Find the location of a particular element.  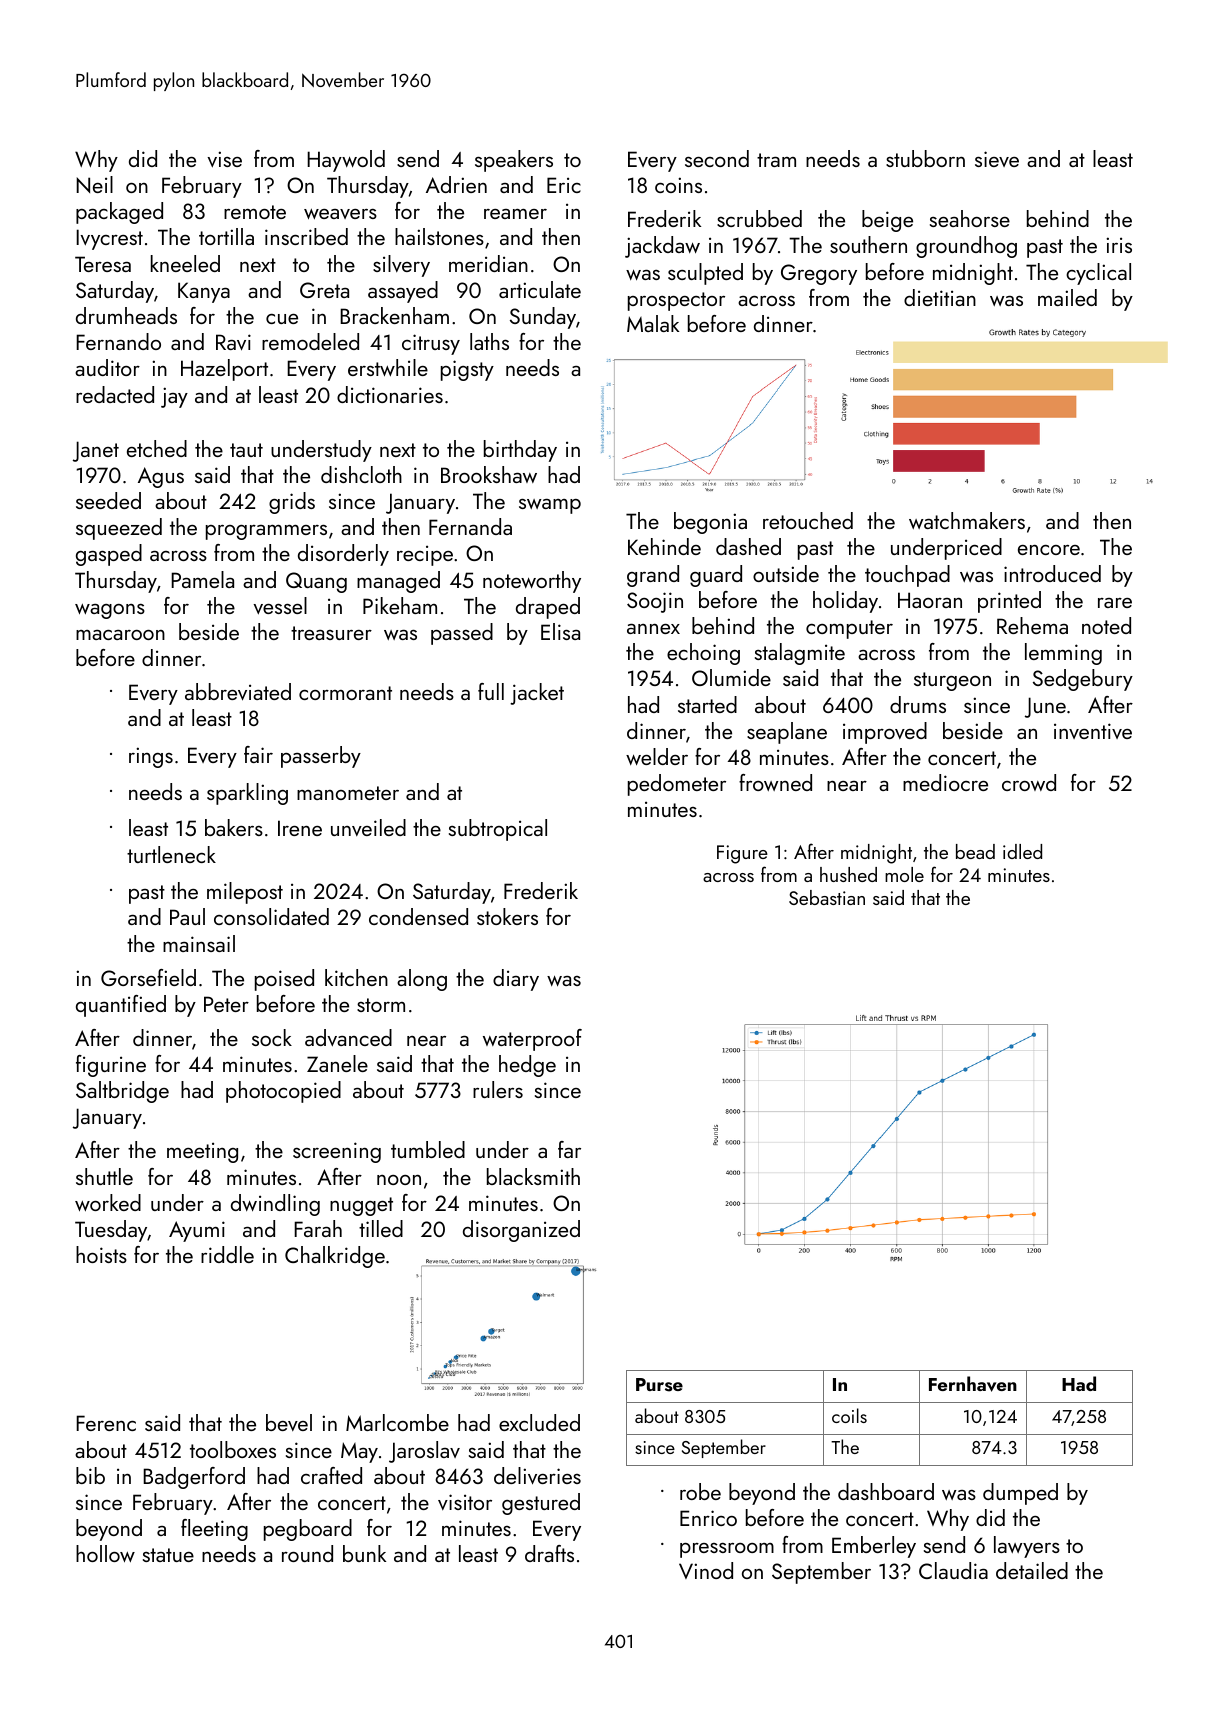

prospector is located at coordinates (676, 301).
